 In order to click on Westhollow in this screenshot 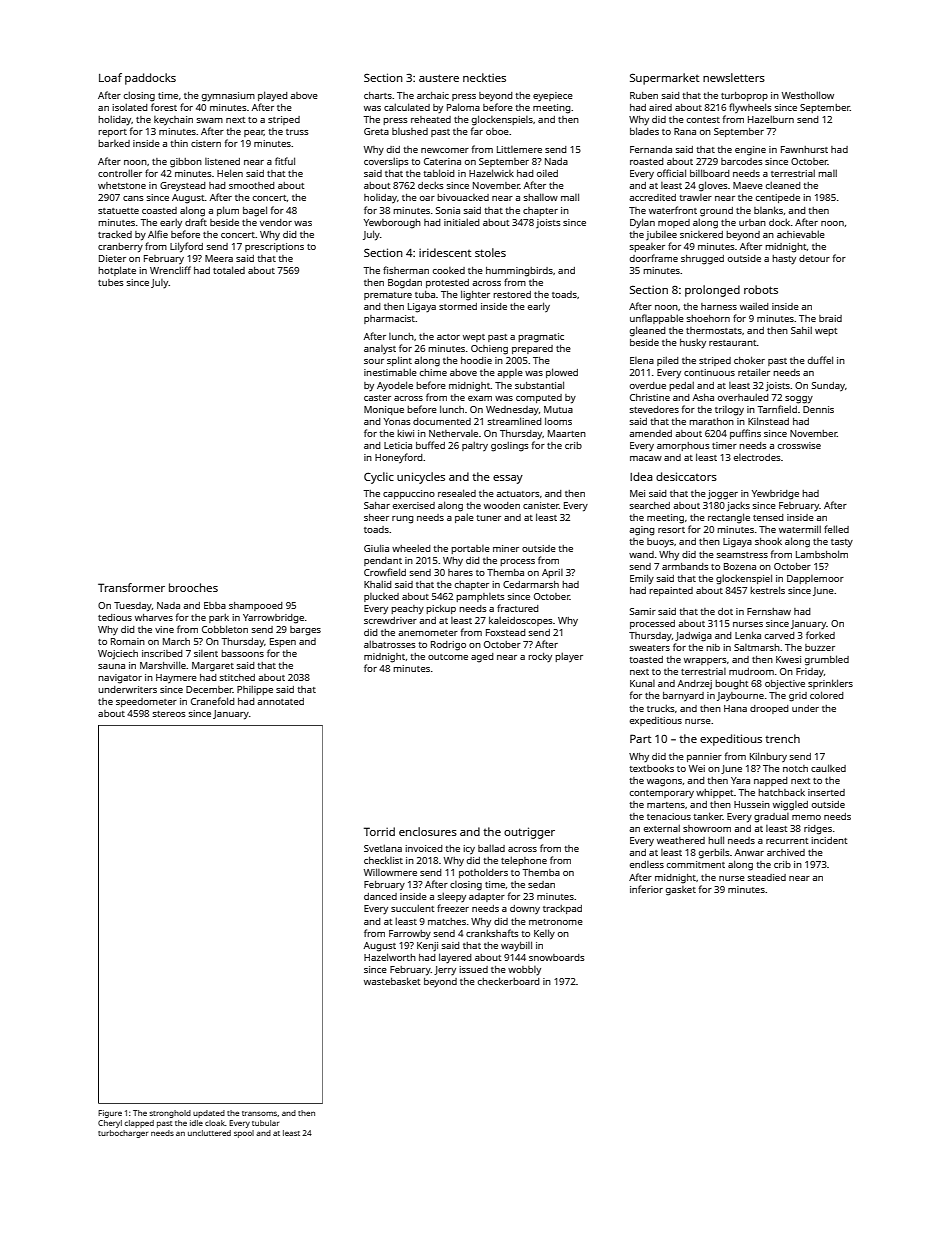, I will do `click(808, 95)`.
